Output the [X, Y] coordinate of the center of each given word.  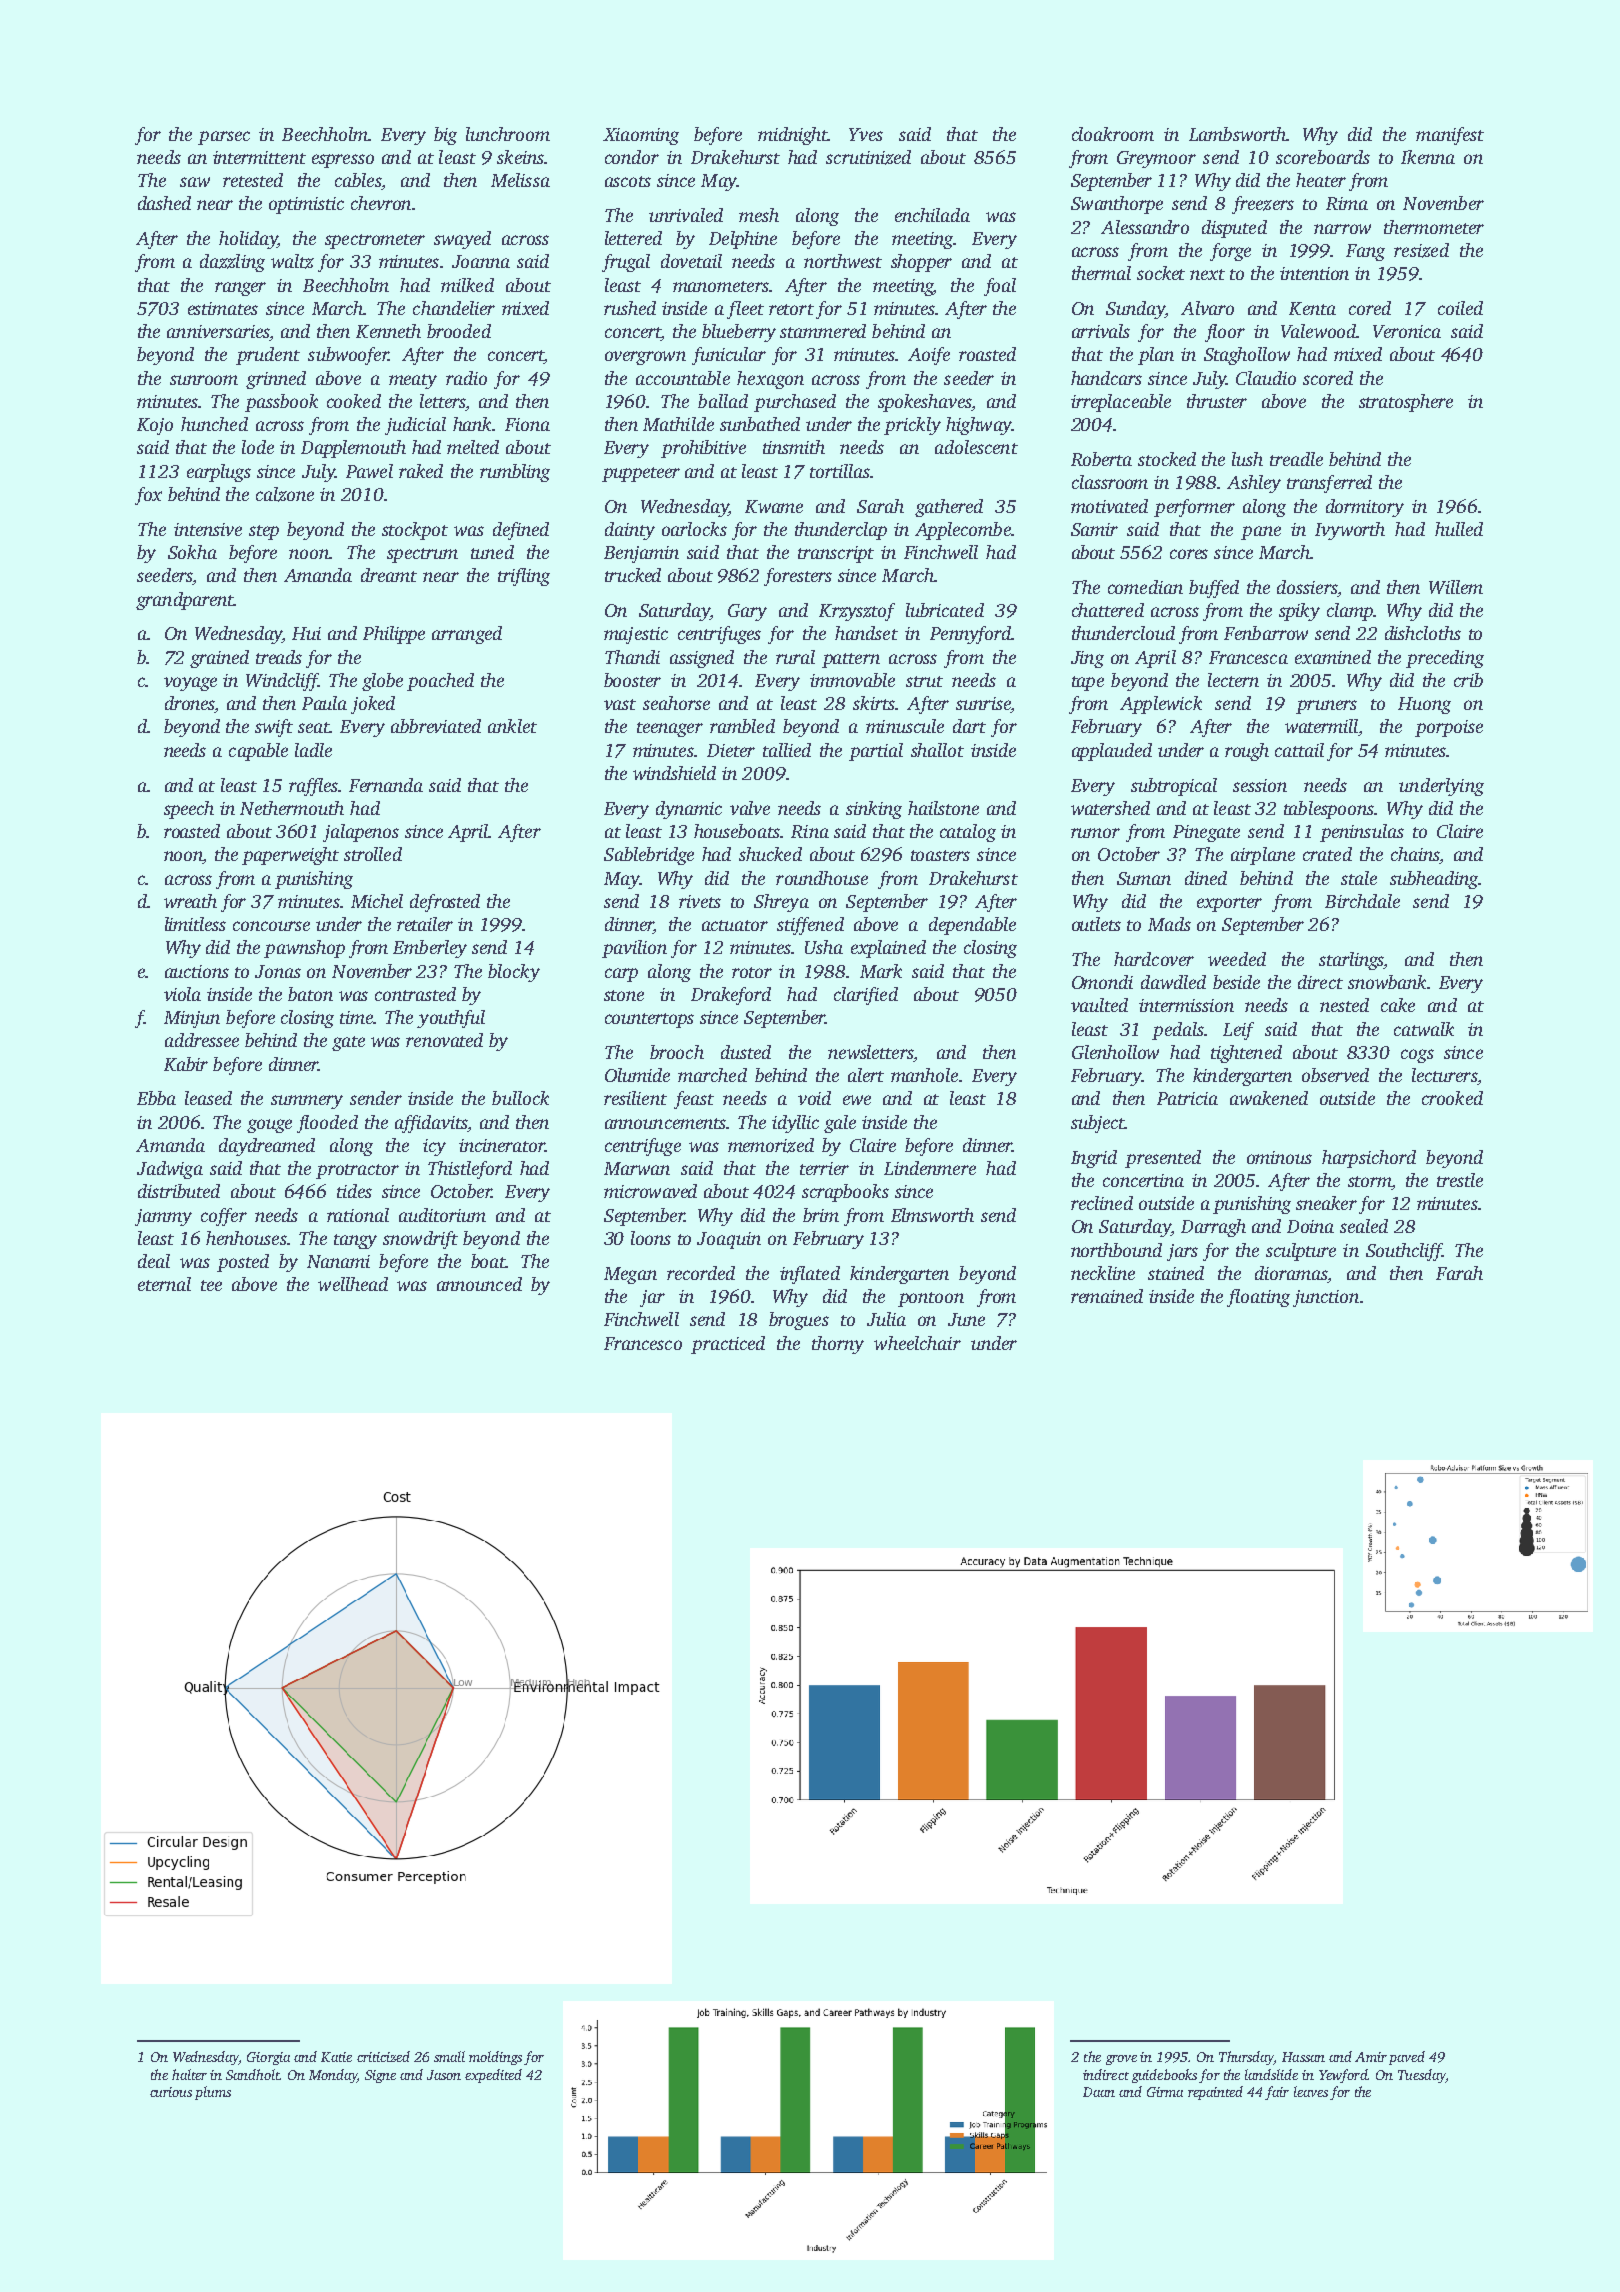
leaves [1311, 2091]
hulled [1459, 529]
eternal [164, 1284]
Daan [1099, 2092]
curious [171, 2092]
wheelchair [917, 1343]
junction [1326, 1298]
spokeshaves [924, 403]
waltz [292, 261]
